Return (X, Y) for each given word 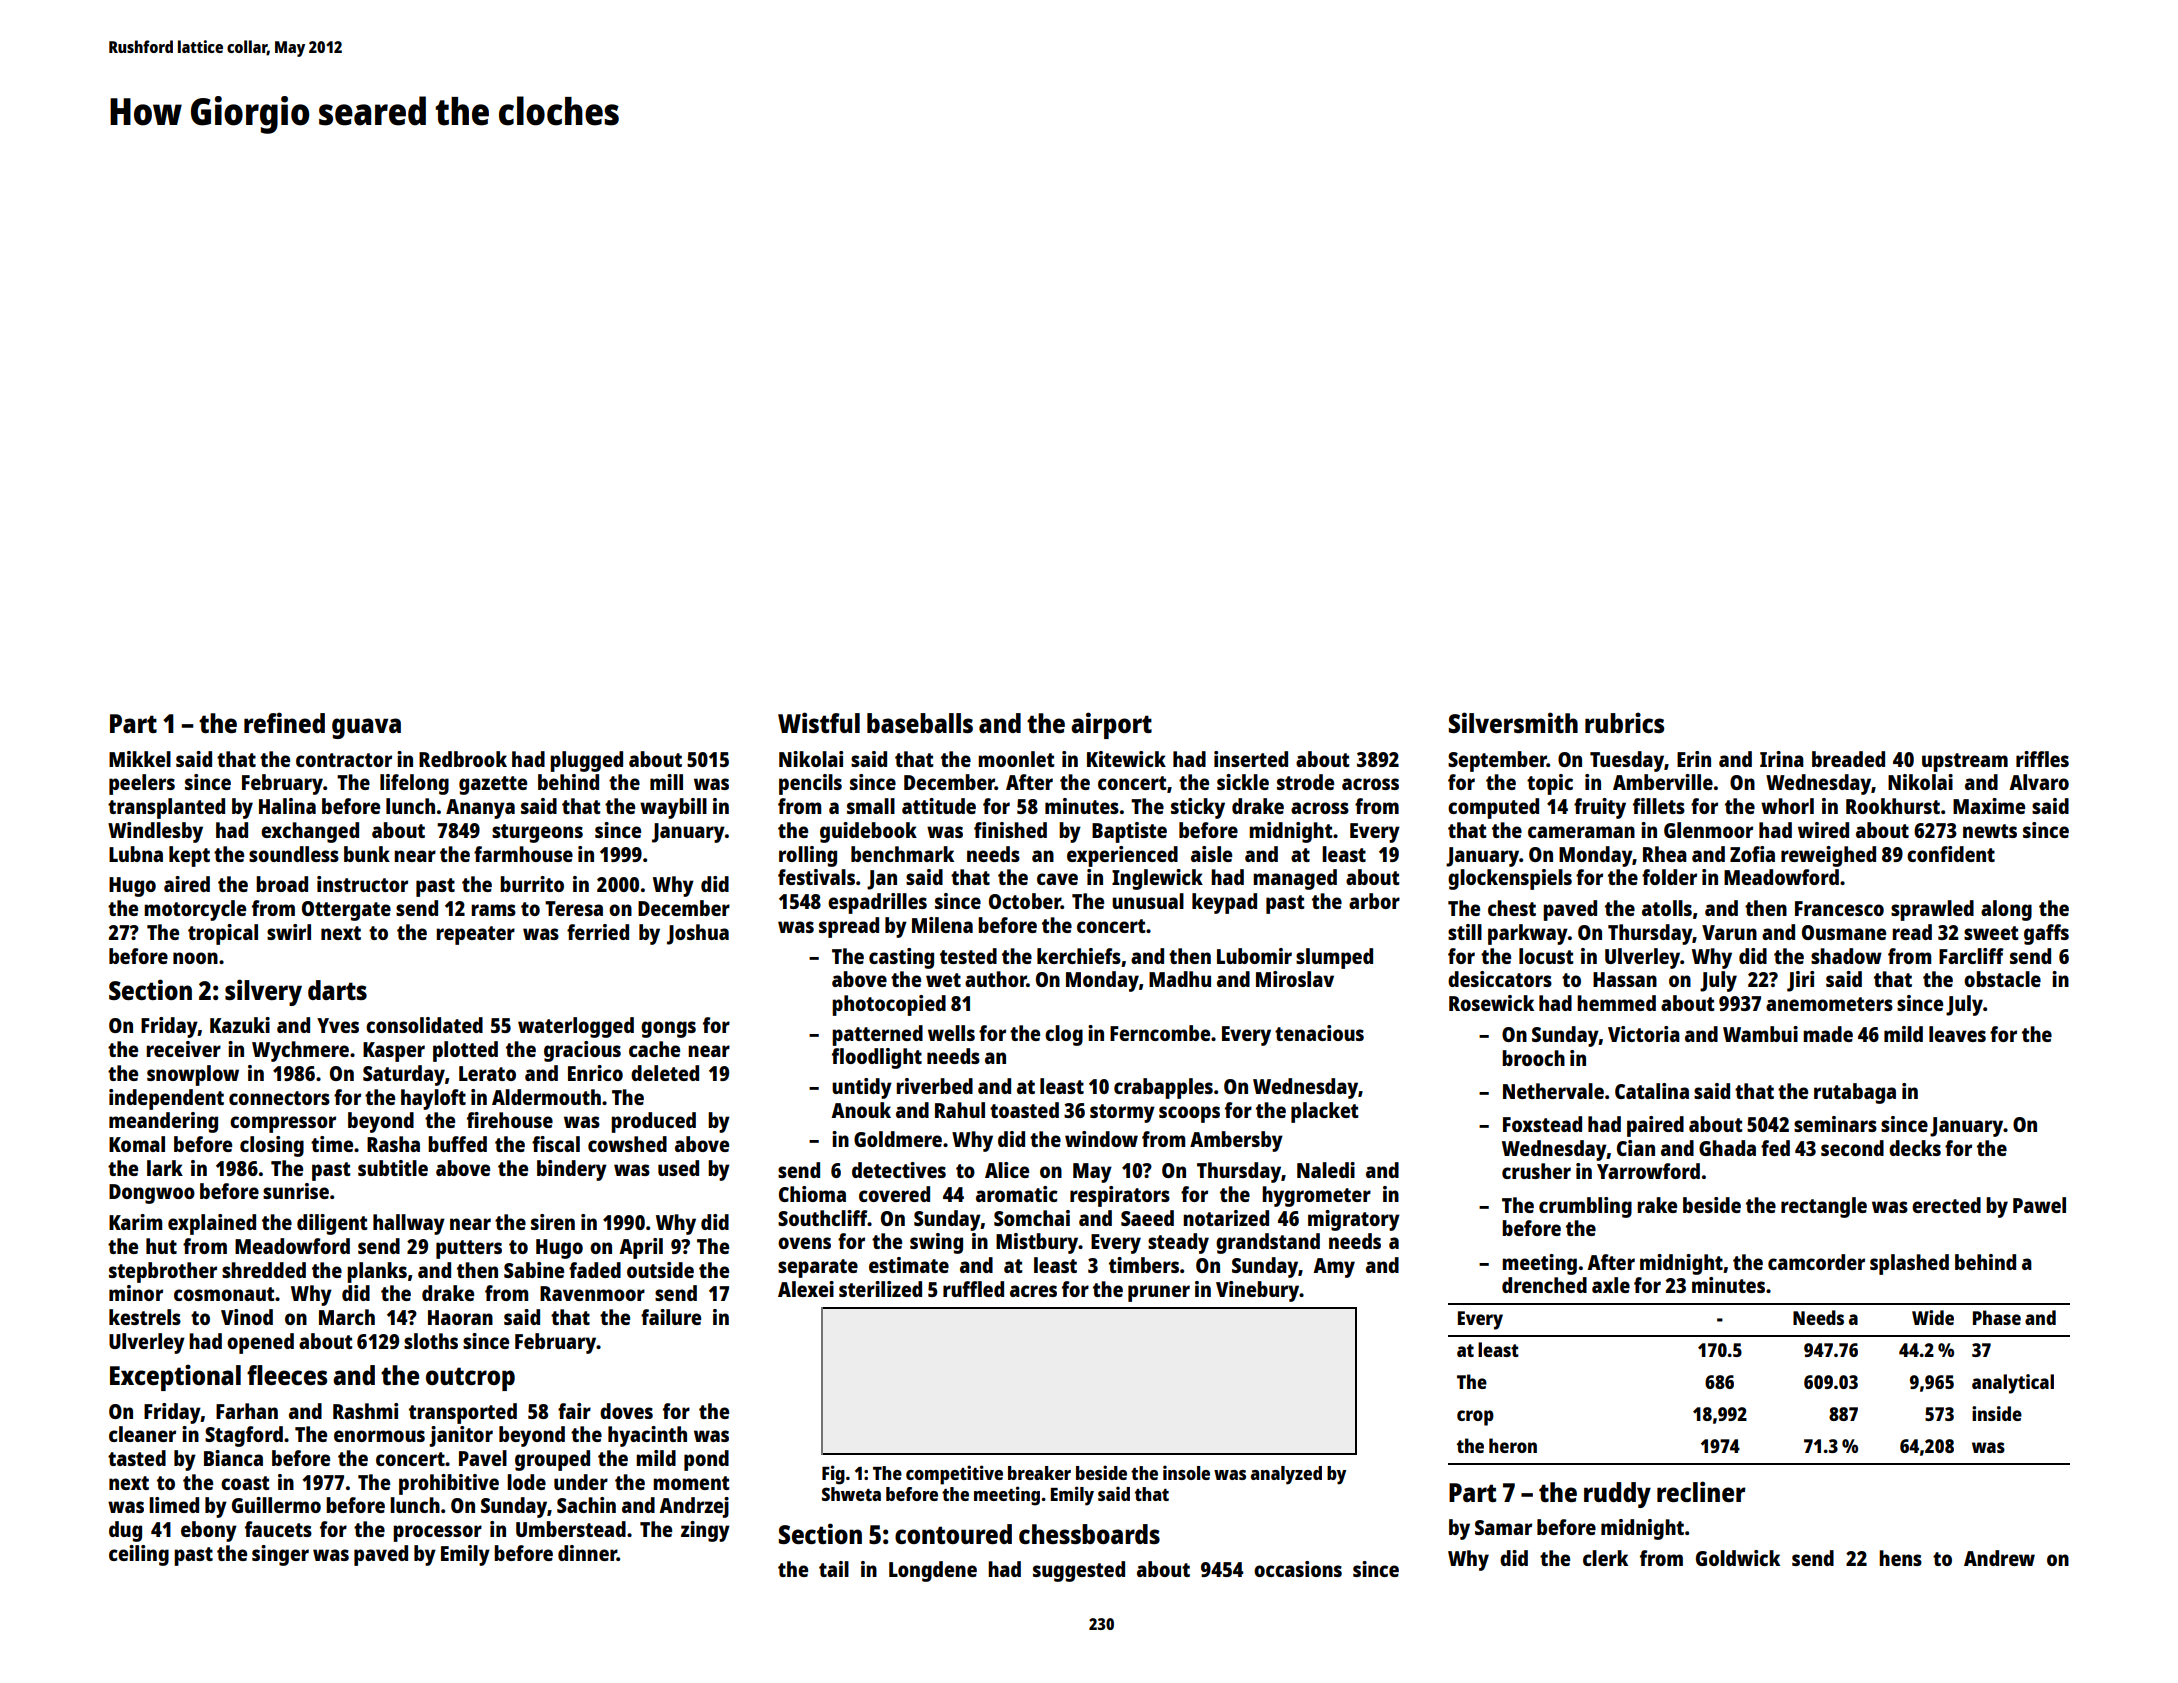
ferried (598, 932)
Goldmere (898, 1139)
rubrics (1624, 722)
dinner (587, 1553)
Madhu (1180, 979)
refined (284, 722)
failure (671, 1317)
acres (1033, 1291)
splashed (1909, 1264)
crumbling (1585, 1207)
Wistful (819, 722)
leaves (1957, 1034)
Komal (137, 1144)
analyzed (1286, 1475)
